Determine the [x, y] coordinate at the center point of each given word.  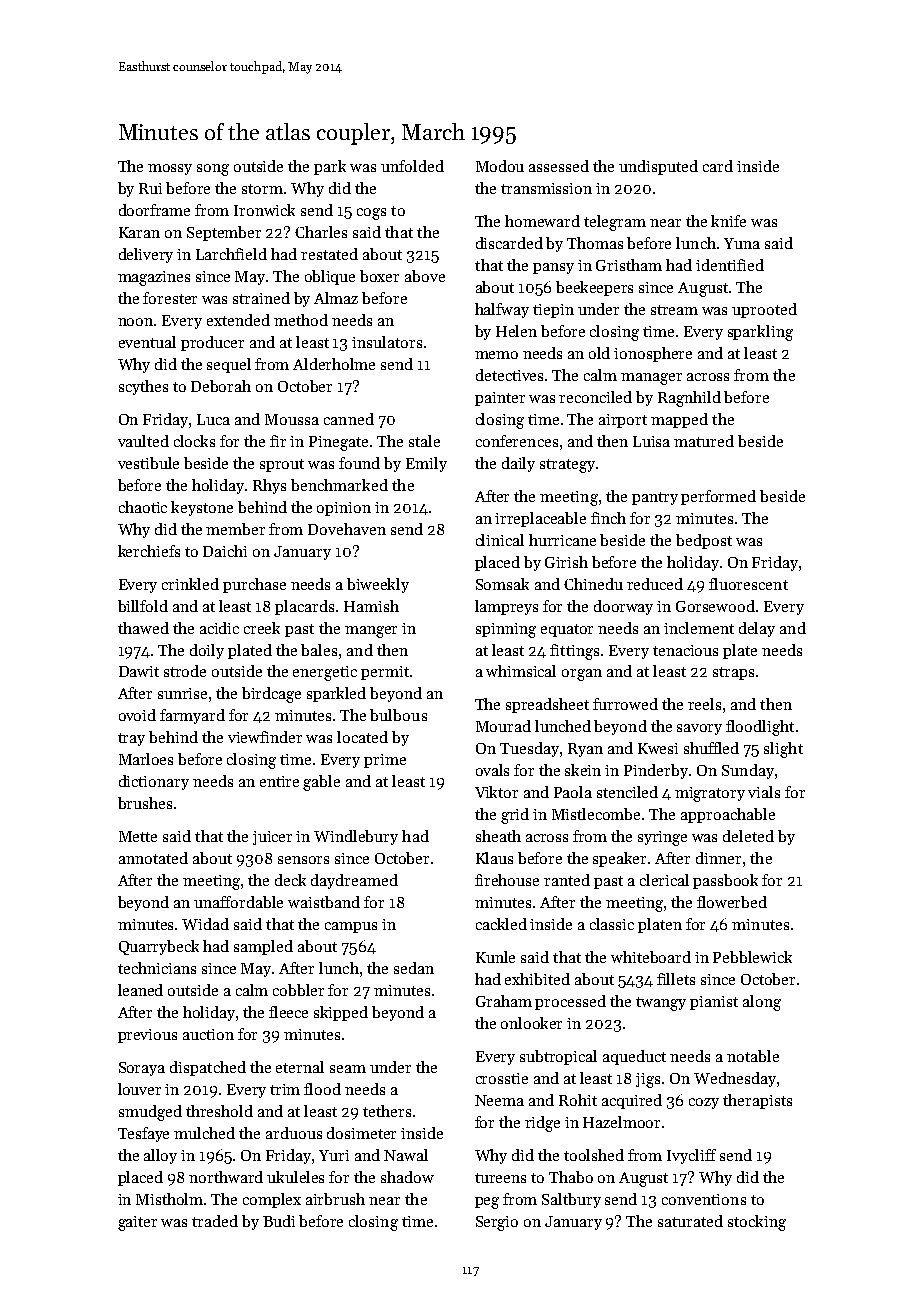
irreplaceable [540, 519]
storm [262, 189]
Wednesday [735, 1079]
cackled [501, 924]
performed [718, 497]
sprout [282, 465]
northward [226, 1177]
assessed [559, 166]
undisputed [658, 167]
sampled [263, 947]
